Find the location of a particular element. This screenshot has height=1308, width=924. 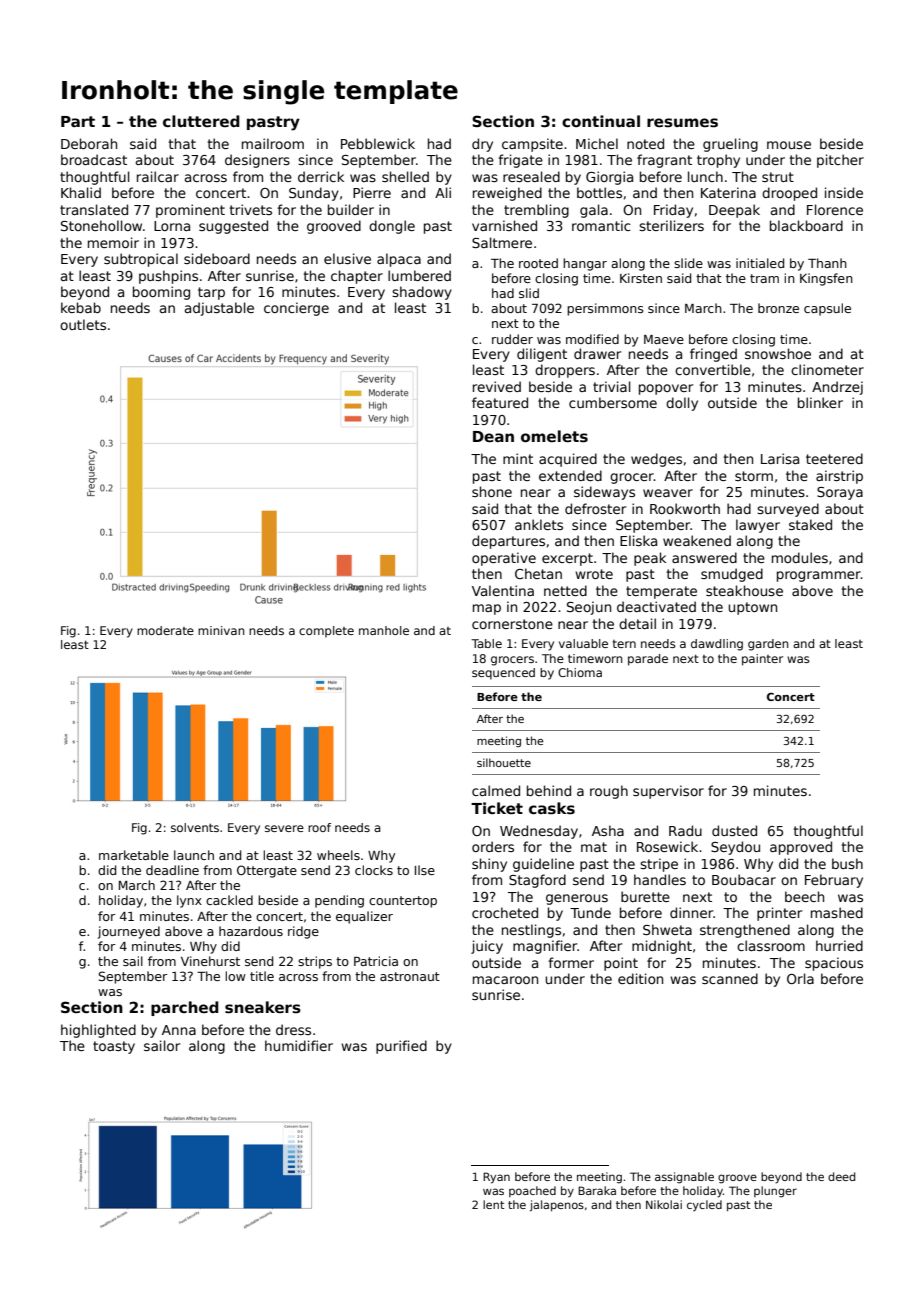

bronze is located at coordinates (778, 308).
